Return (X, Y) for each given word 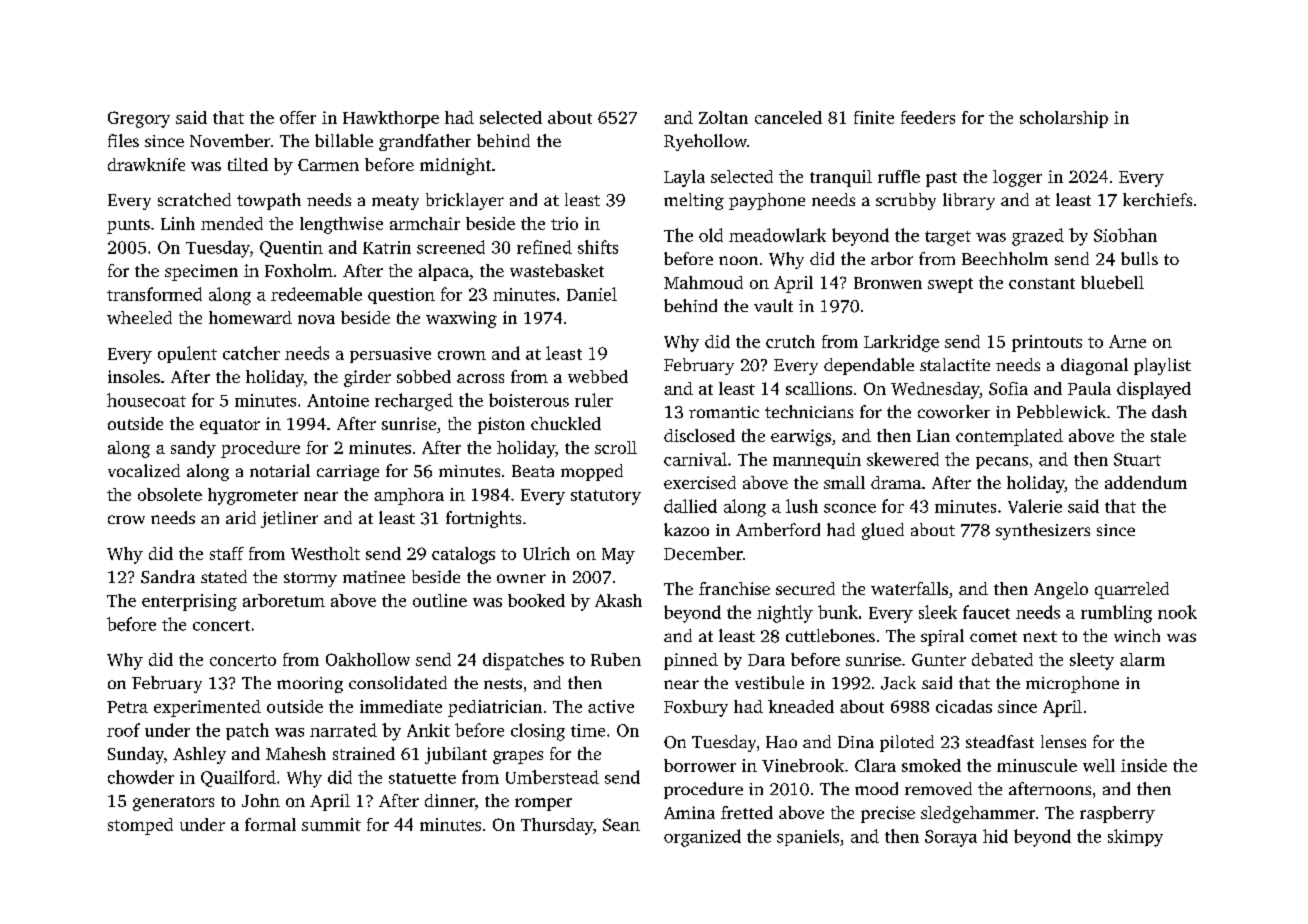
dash (1169, 411)
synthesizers (1043, 531)
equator (230, 426)
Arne (1127, 341)
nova (316, 319)
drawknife (146, 164)
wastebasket (557, 270)
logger (1017, 178)
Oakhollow (368, 659)
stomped (140, 826)
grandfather (425, 142)
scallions (819, 388)
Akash (618, 600)
